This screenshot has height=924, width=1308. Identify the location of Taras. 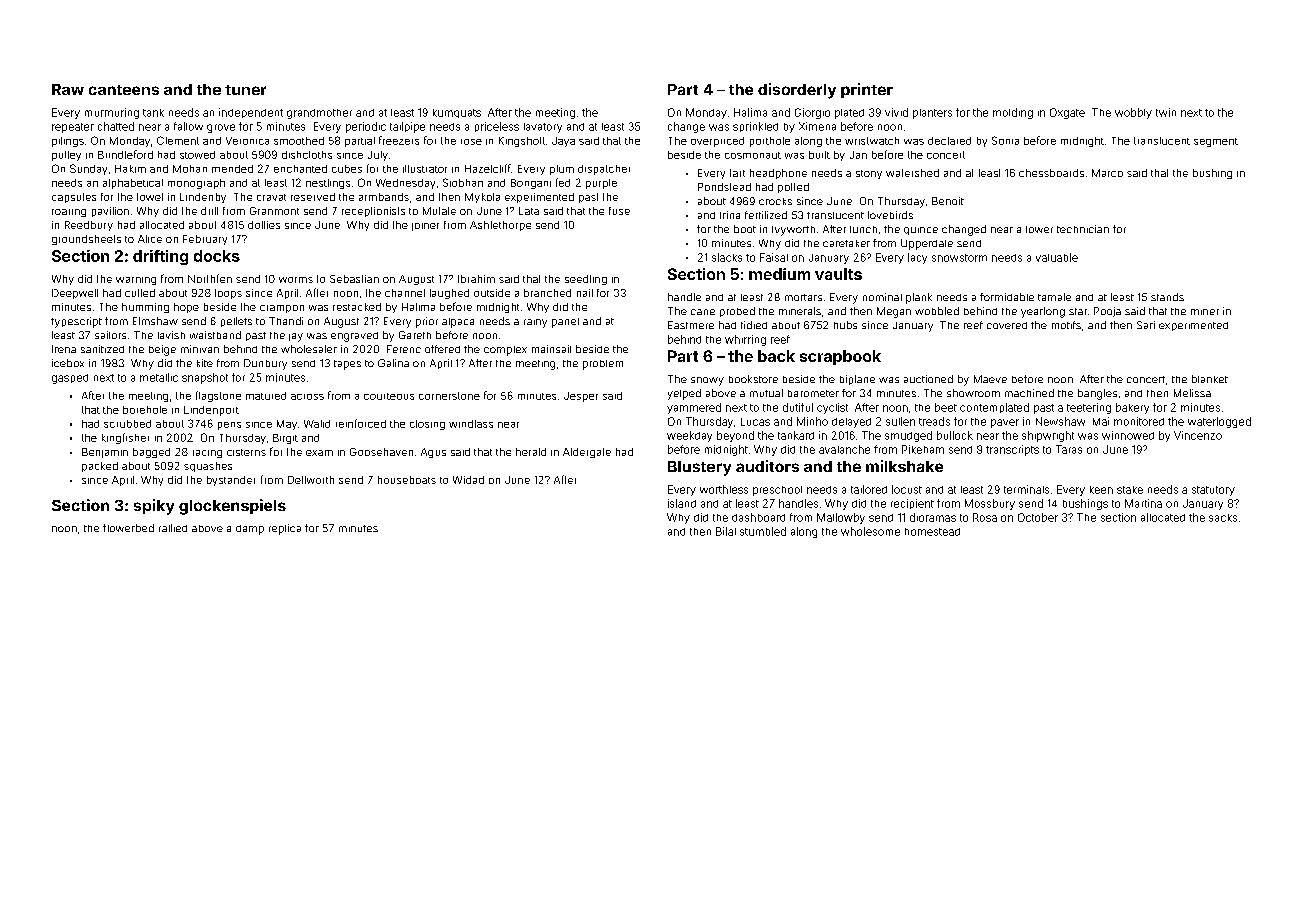
(1069, 449).
